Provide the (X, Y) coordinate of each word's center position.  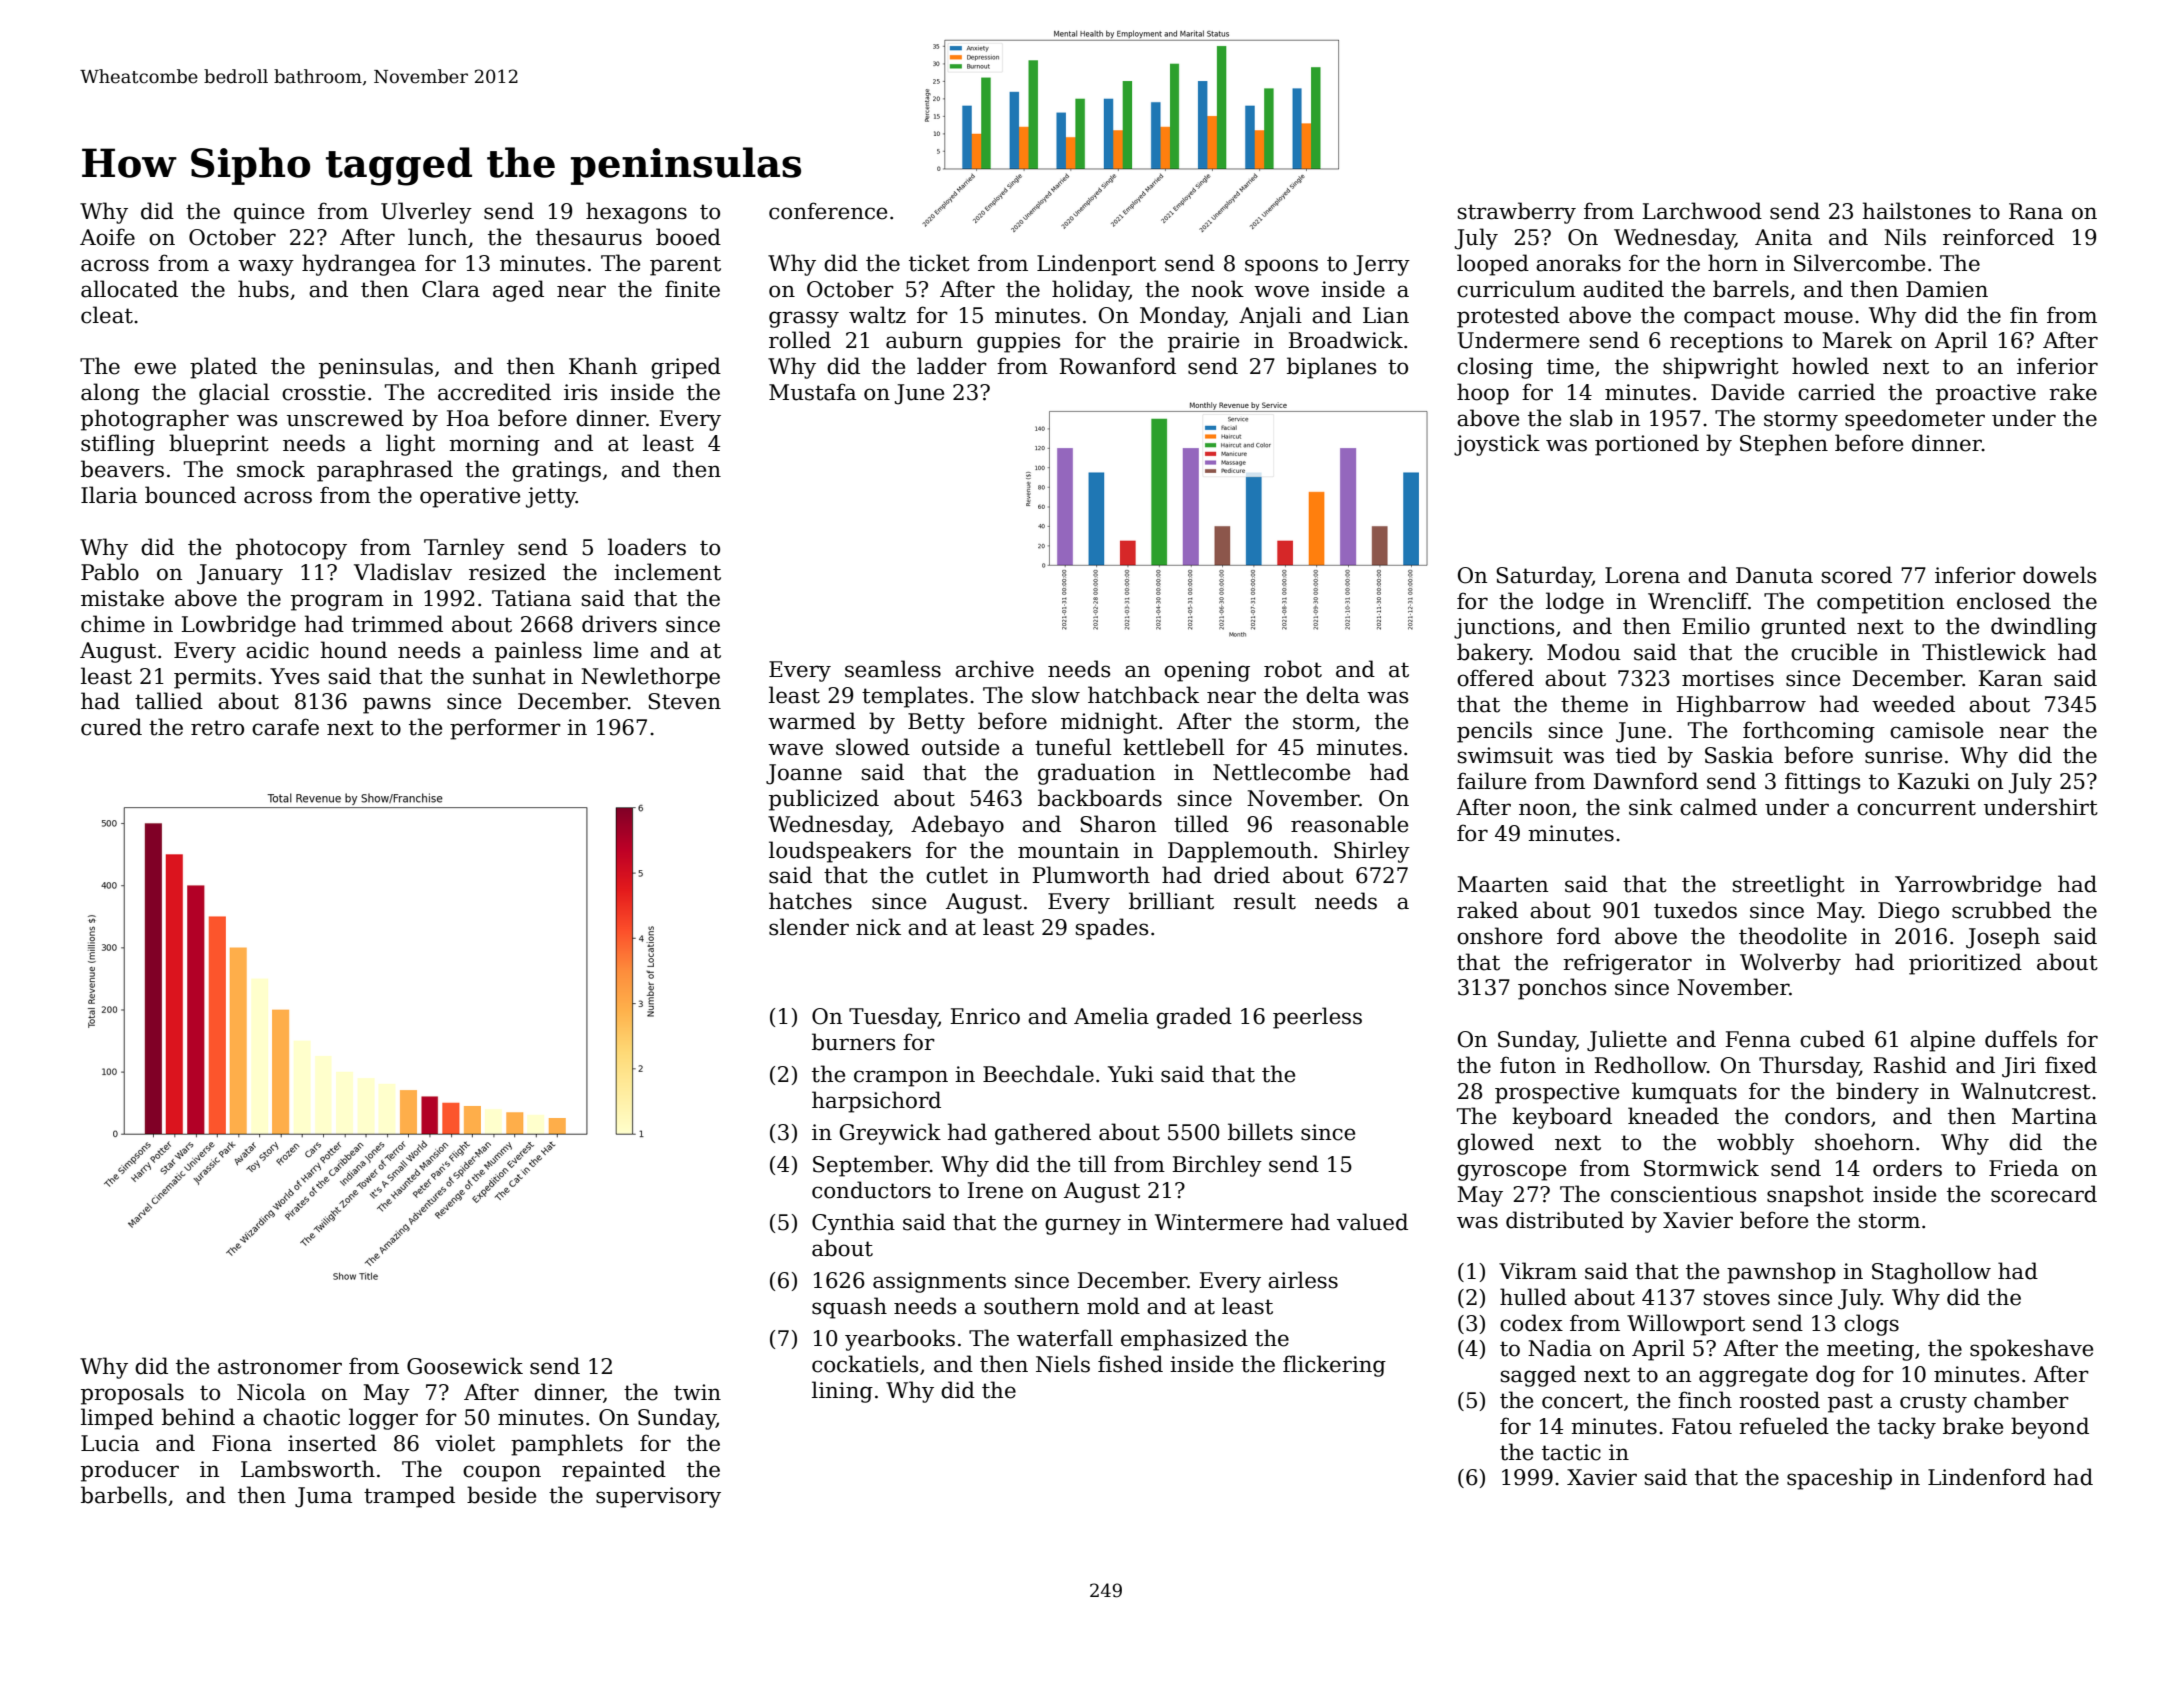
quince (269, 213)
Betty (936, 723)
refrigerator (1627, 964)
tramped (409, 1497)
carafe (285, 727)
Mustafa (812, 392)
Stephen (1784, 445)
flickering (1334, 1366)
